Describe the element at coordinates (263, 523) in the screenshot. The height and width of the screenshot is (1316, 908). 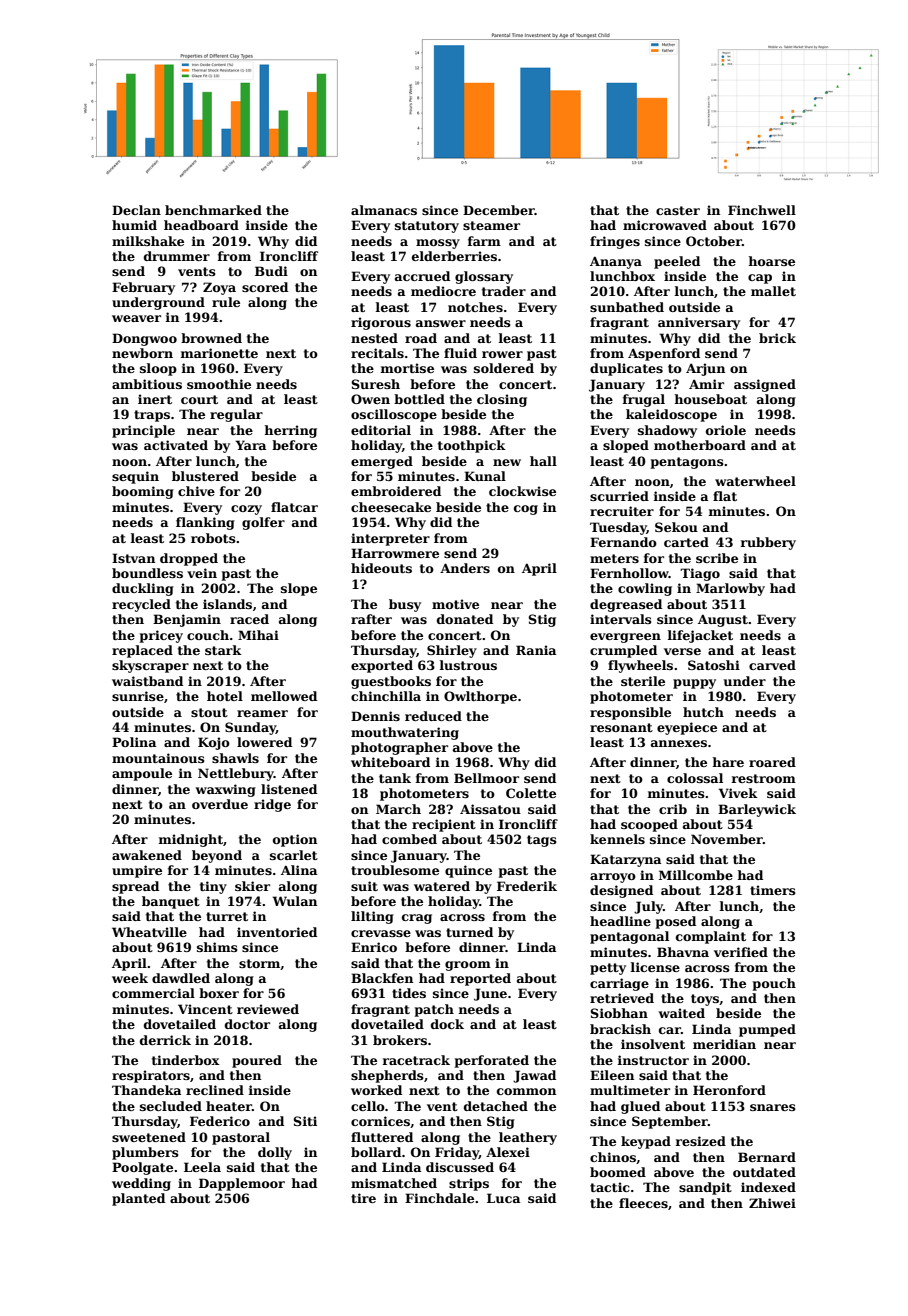
I see `golfer` at that location.
